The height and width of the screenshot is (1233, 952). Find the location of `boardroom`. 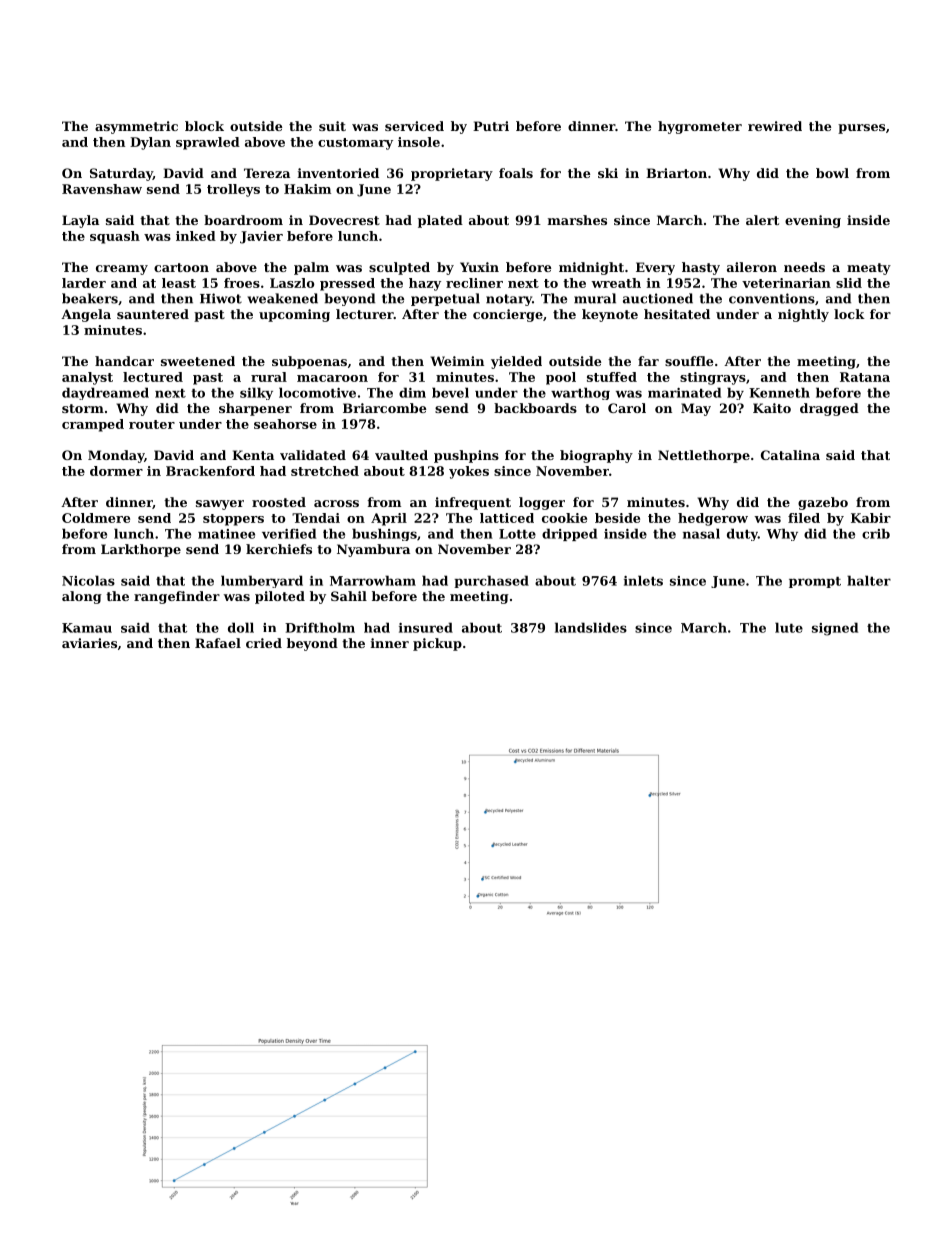

boardroom is located at coordinates (243, 220).
